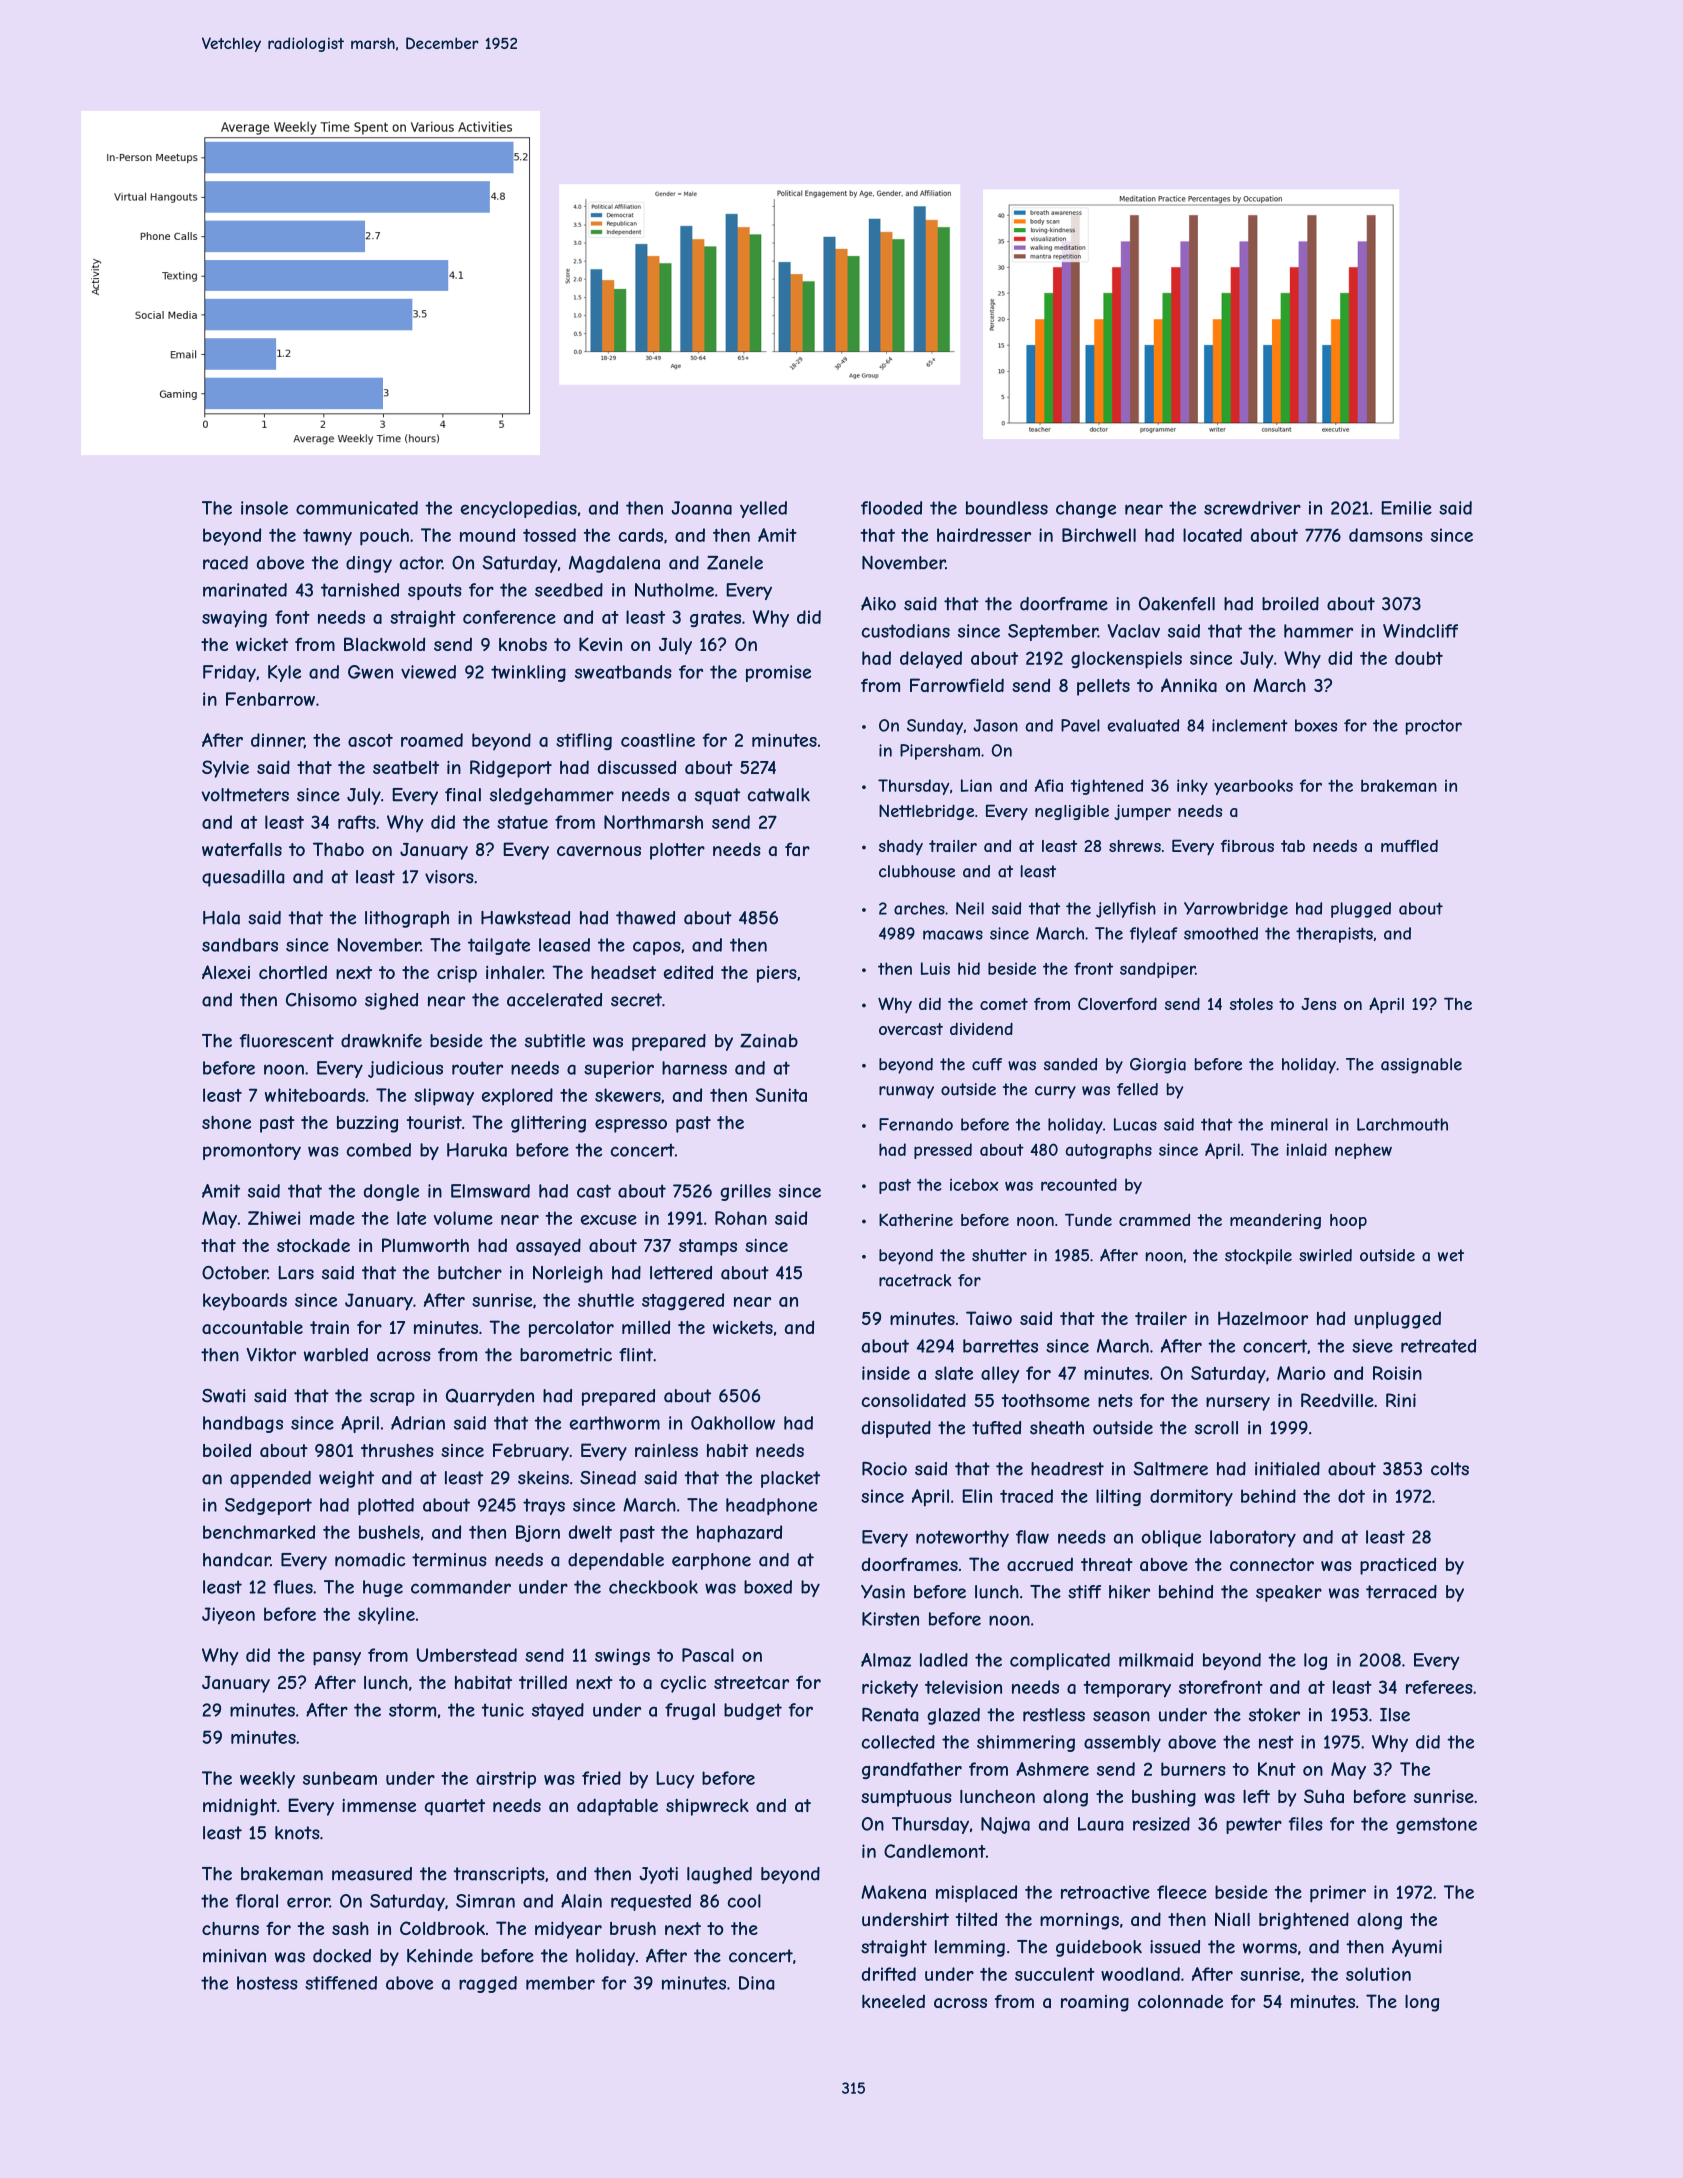  Describe the element at coordinates (1419, 658) in the screenshot. I see `doubt` at that location.
